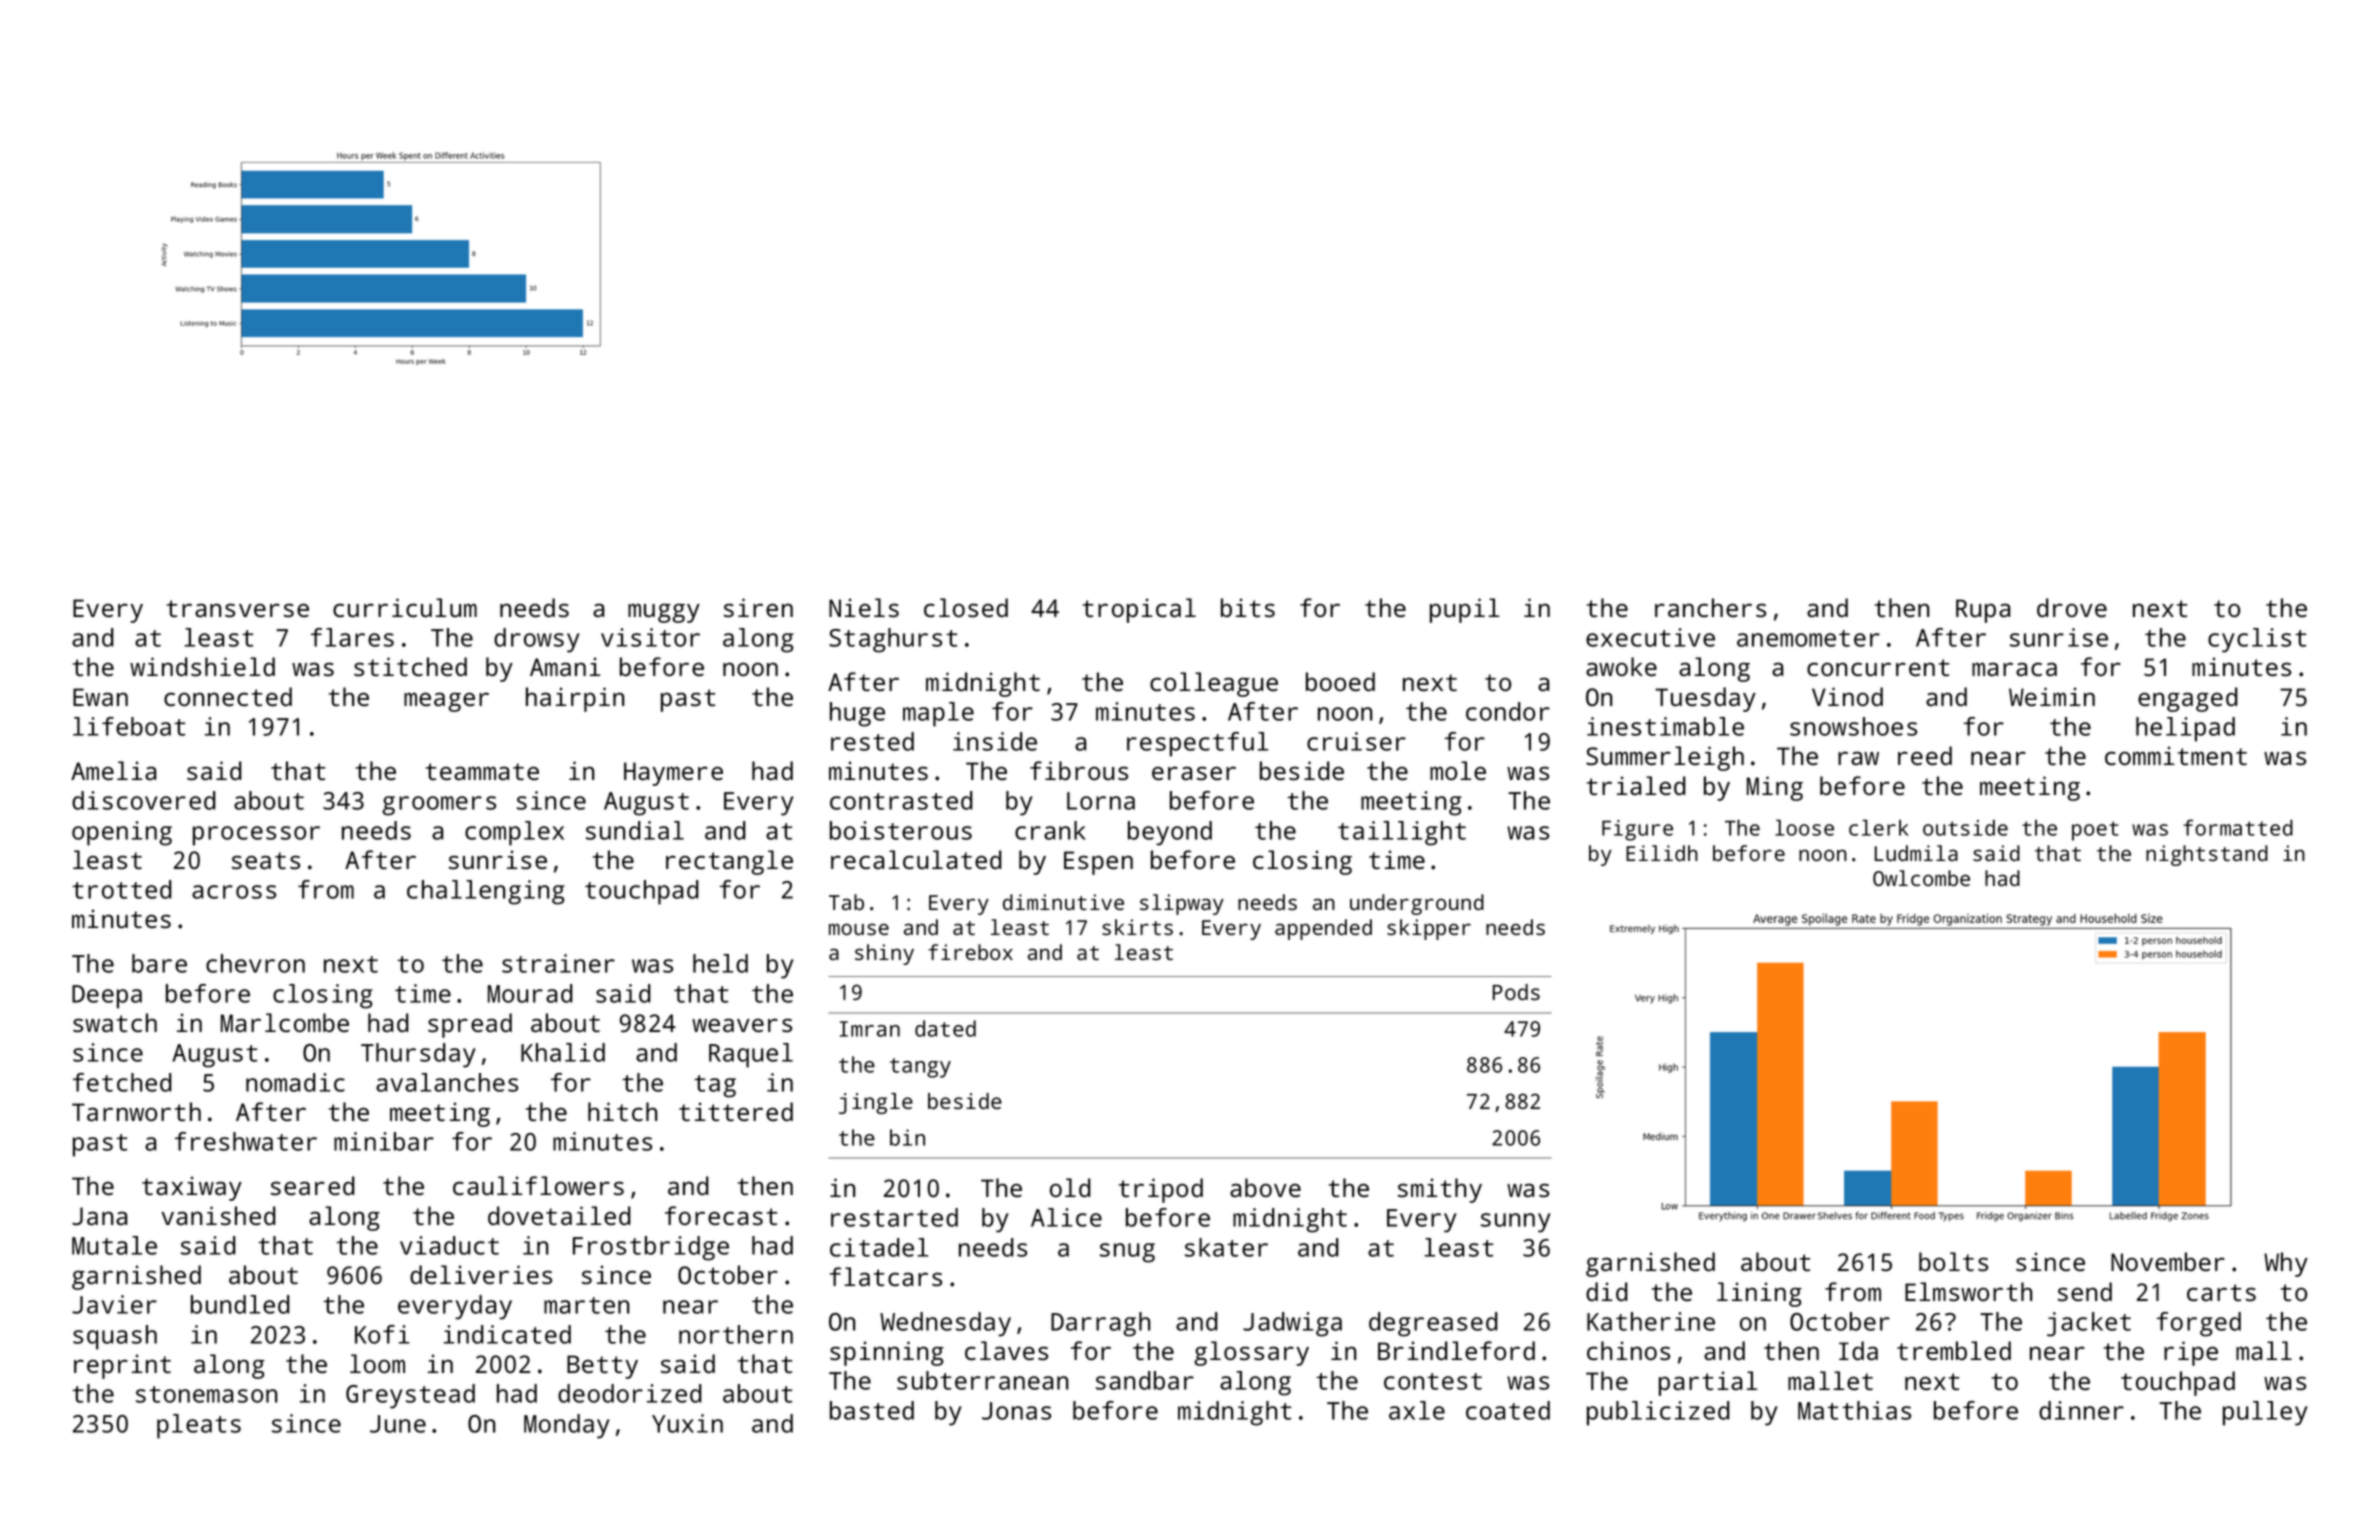 The image size is (2380, 1540). I want to click on skipper, so click(1429, 929).
